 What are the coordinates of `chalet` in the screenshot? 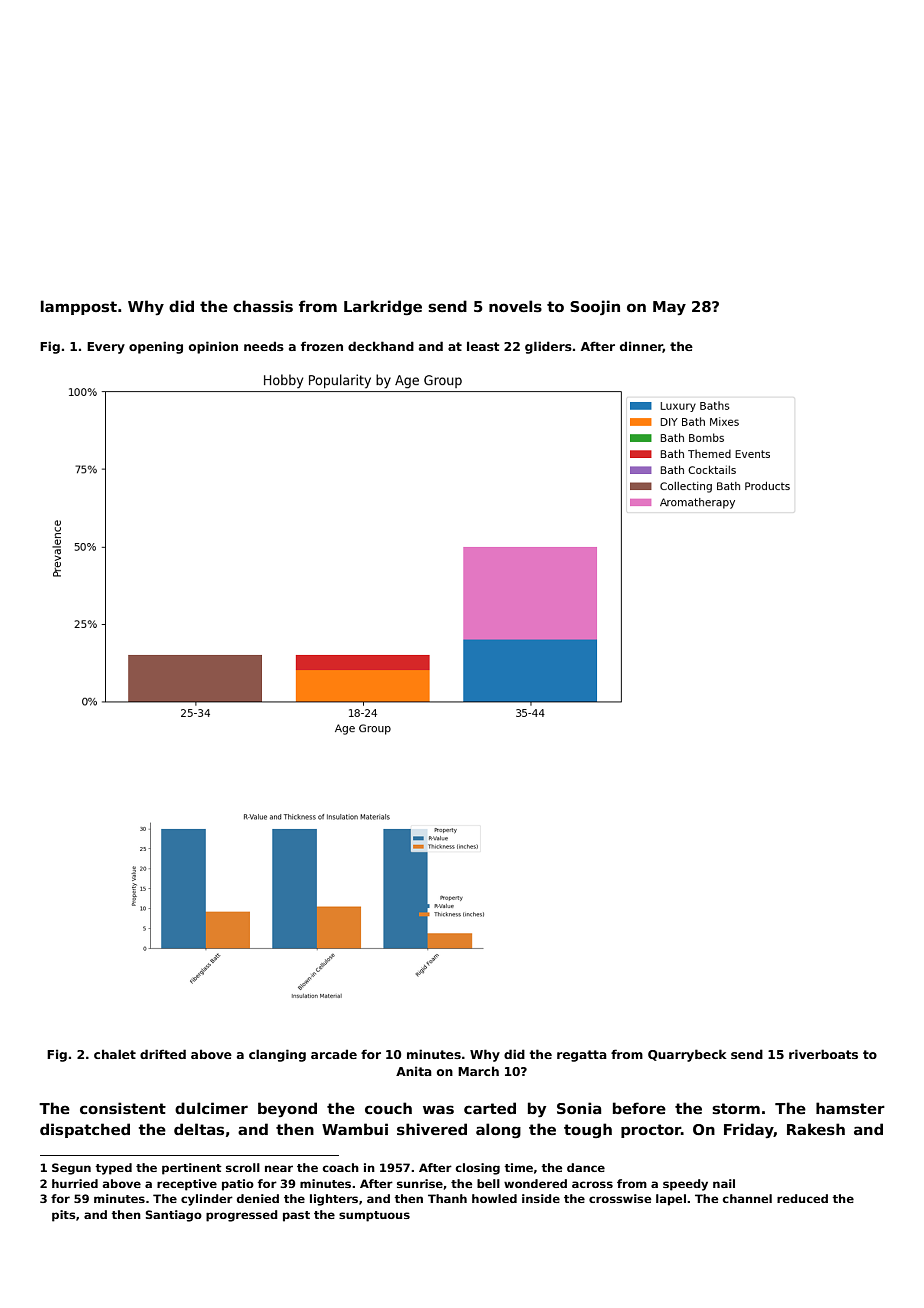 It's located at (115, 1054).
